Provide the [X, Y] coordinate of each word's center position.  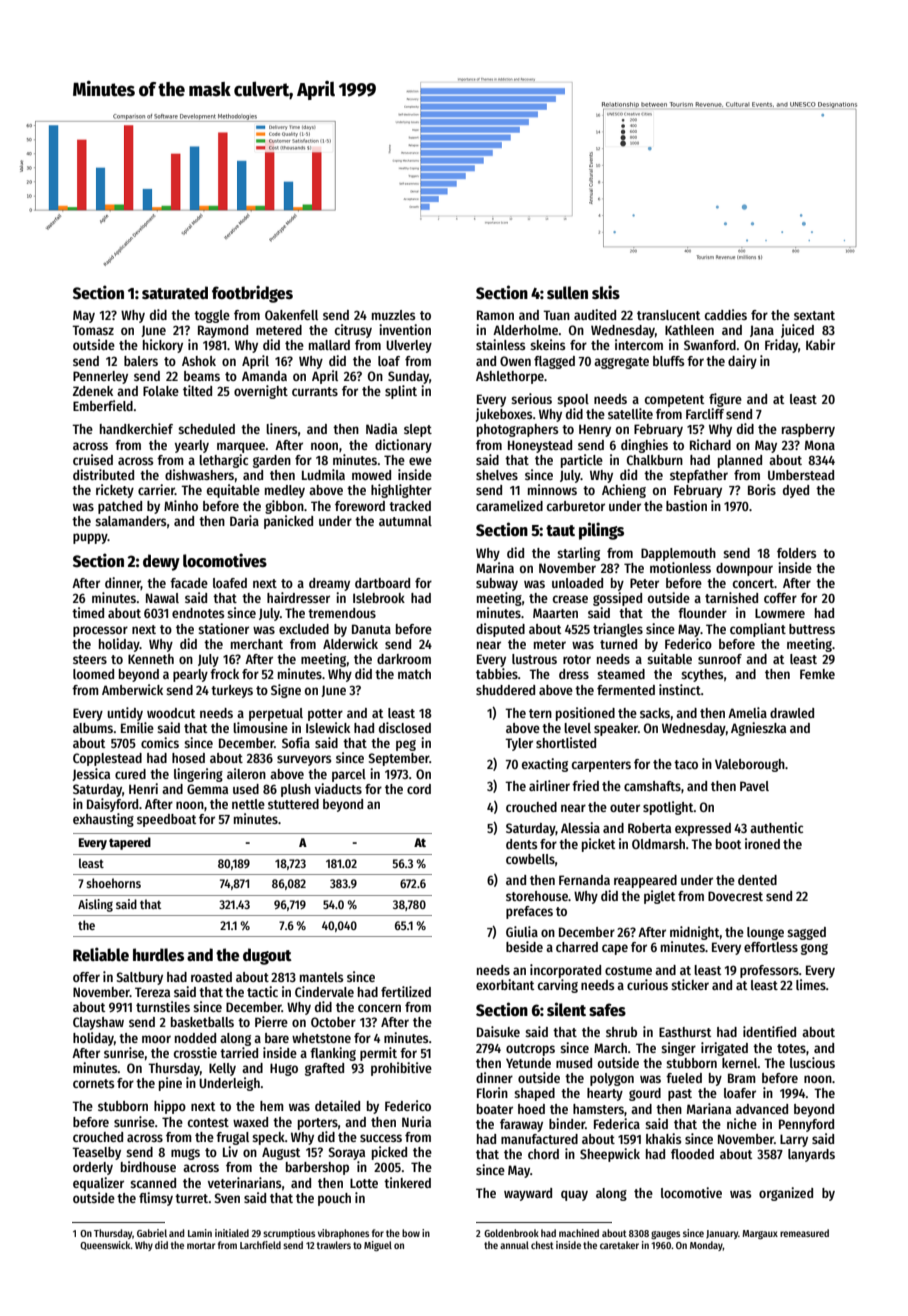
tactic [262, 991]
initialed [232, 1233]
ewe [420, 461]
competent [674, 401]
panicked [288, 522]
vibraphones [343, 1234]
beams [202, 376]
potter [325, 715]
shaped [534, 1094]
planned [740, 461]
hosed [188, 758]
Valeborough [750, 765]
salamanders [130, 521]
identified [769, 1031]
